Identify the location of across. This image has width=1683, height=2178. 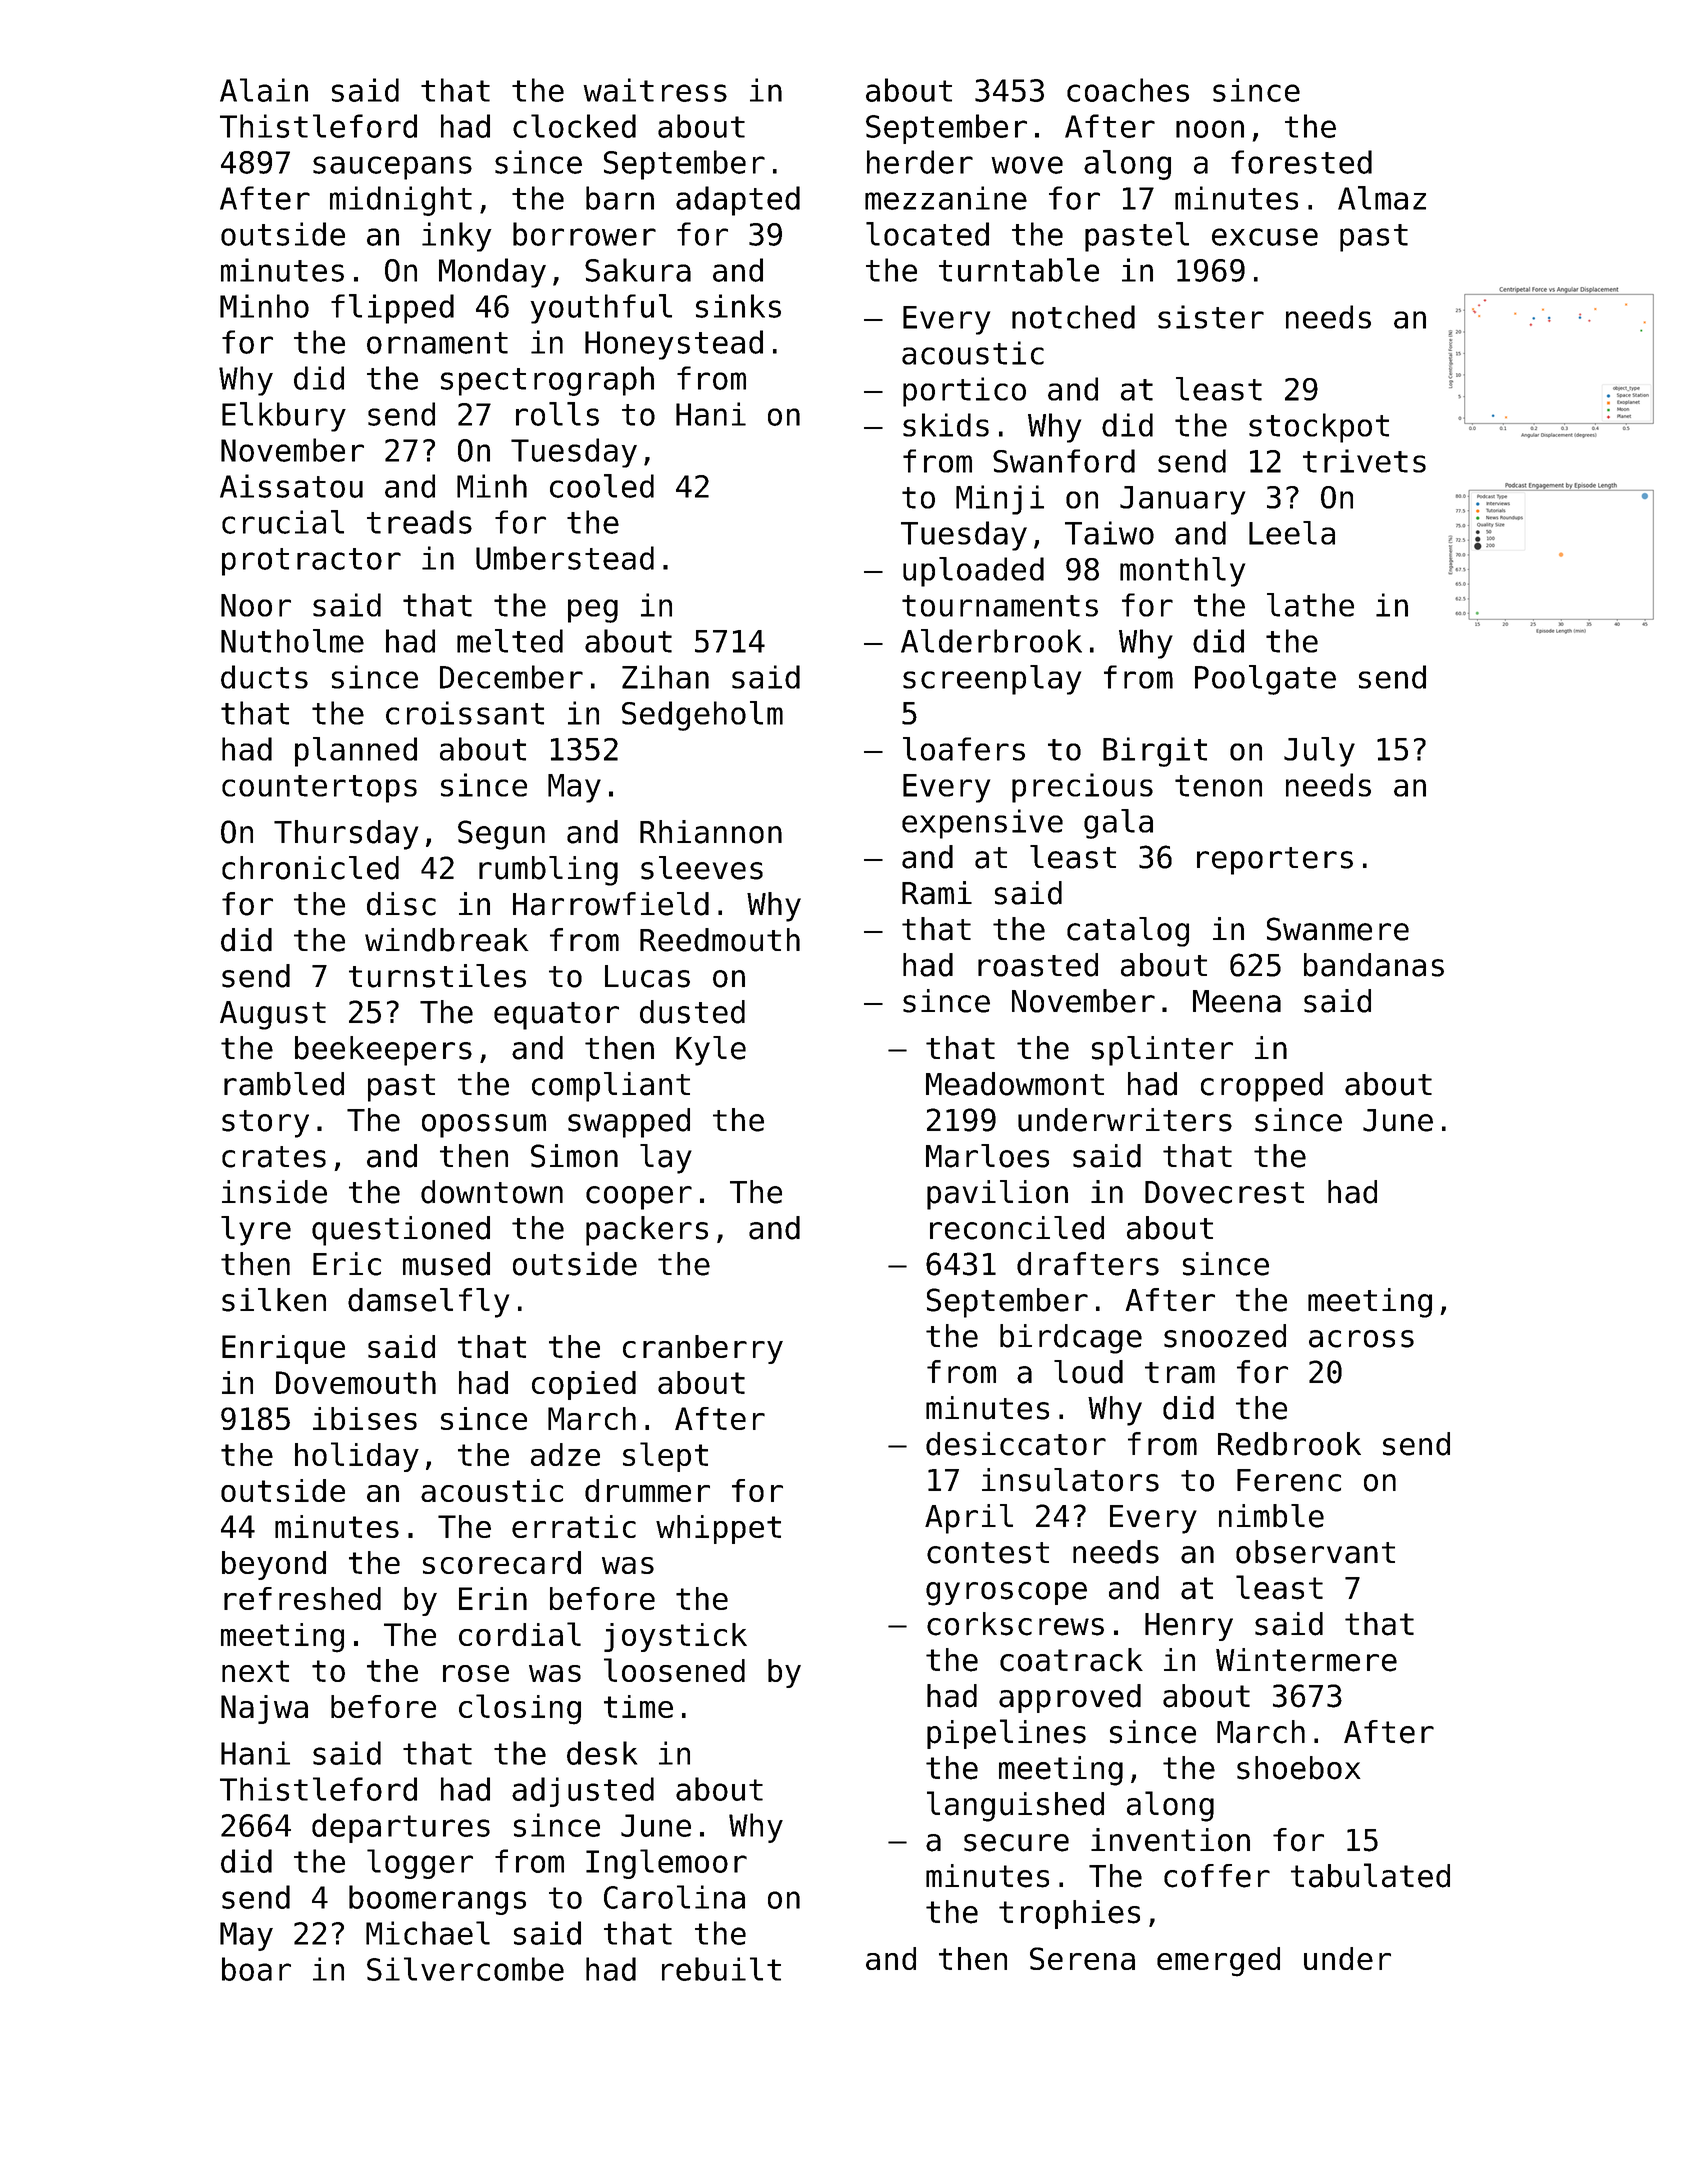
(1361, 1339).
